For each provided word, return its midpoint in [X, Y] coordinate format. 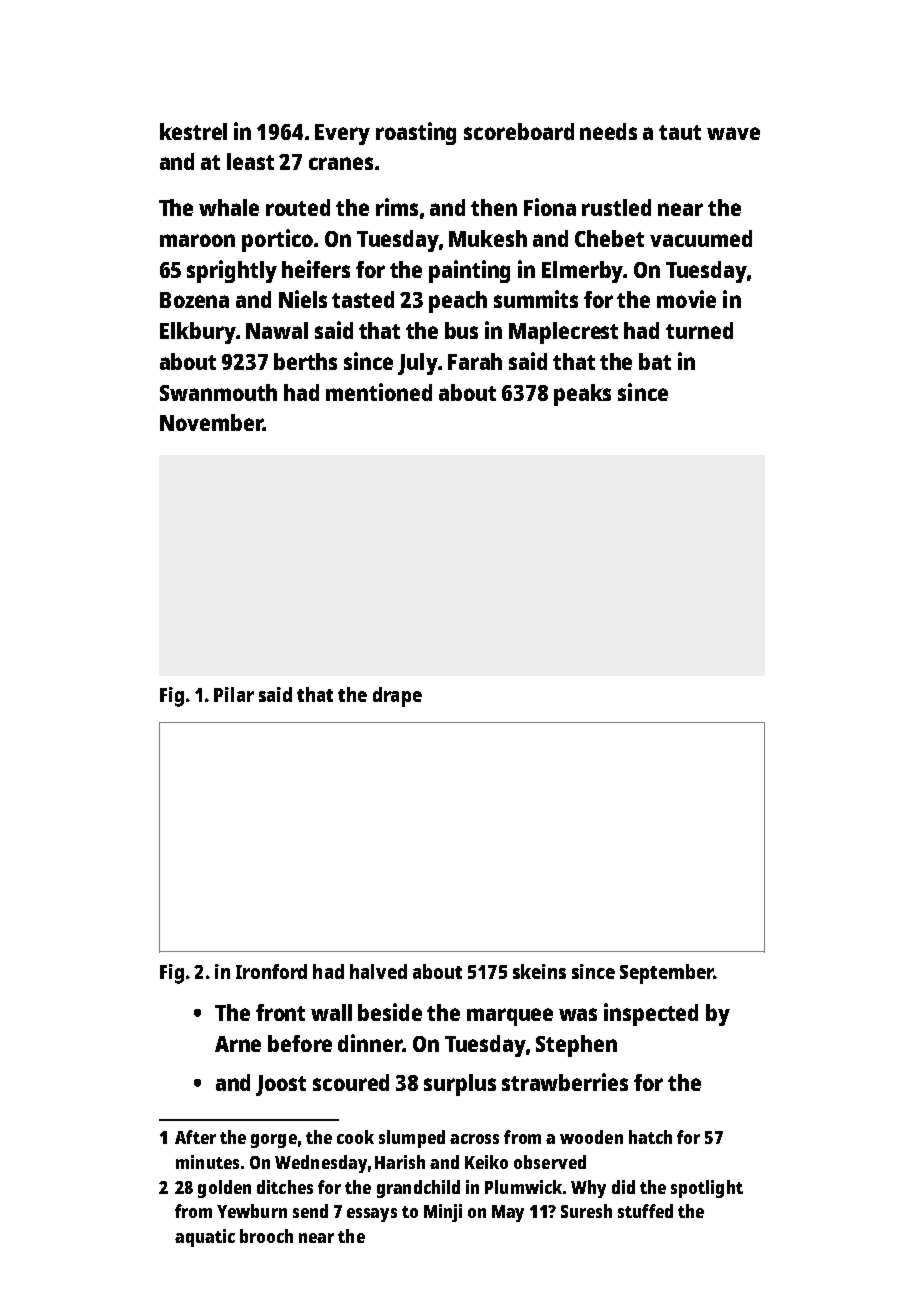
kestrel [193, 131]
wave [733, 133]
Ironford [271, 971]
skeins [539, 971]
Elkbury [198, 333]
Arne [238, 1044]
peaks [582, 395]
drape [397, 697]
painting [469, 271]
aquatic [205, 1238]
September [666, 974]
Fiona [550, 207]
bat [655, 361]
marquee [510, 1017]
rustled [616, 207]
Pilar [234, 694]
